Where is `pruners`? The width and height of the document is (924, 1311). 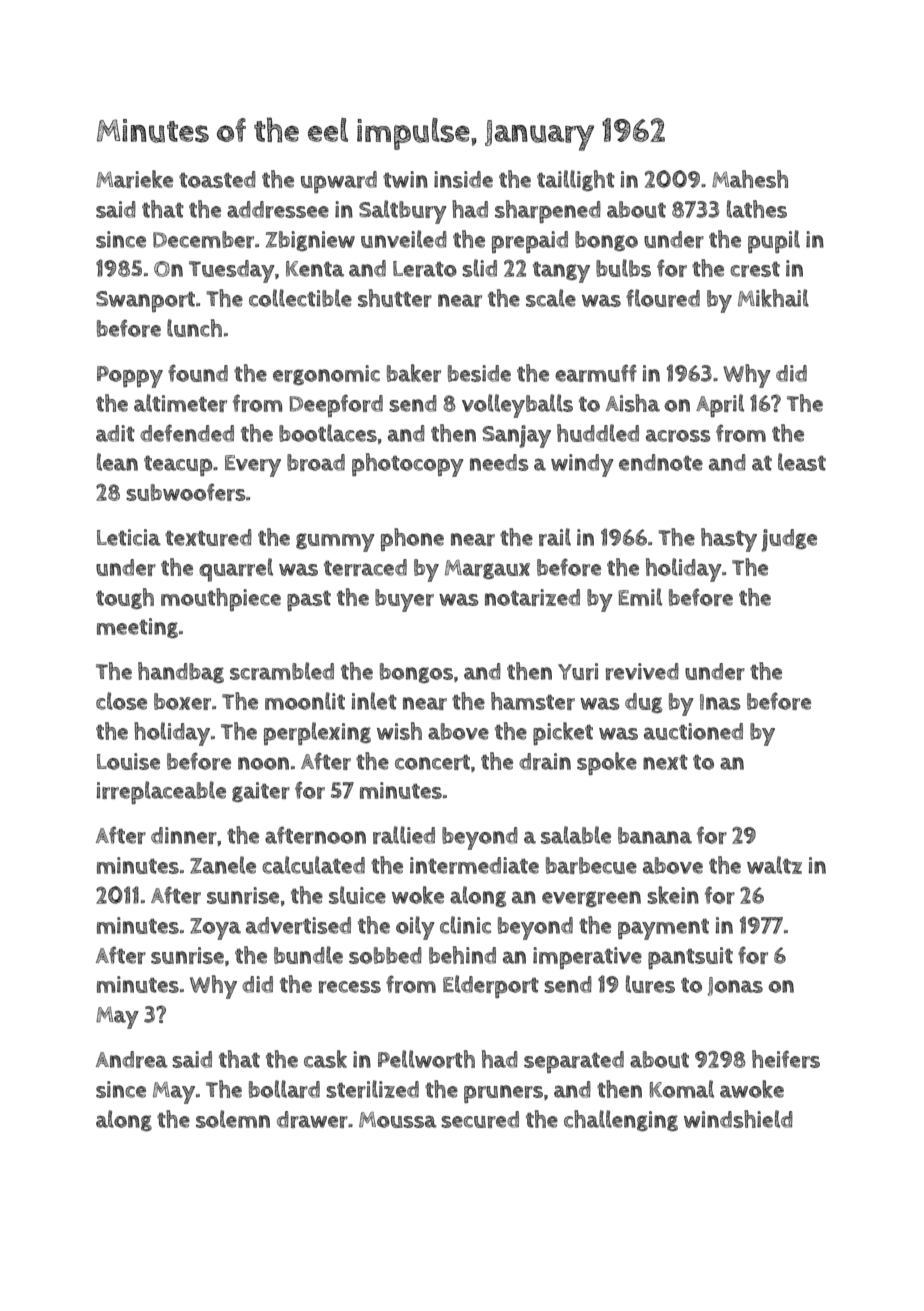
pruners is located at coordinates (503, 1094).
